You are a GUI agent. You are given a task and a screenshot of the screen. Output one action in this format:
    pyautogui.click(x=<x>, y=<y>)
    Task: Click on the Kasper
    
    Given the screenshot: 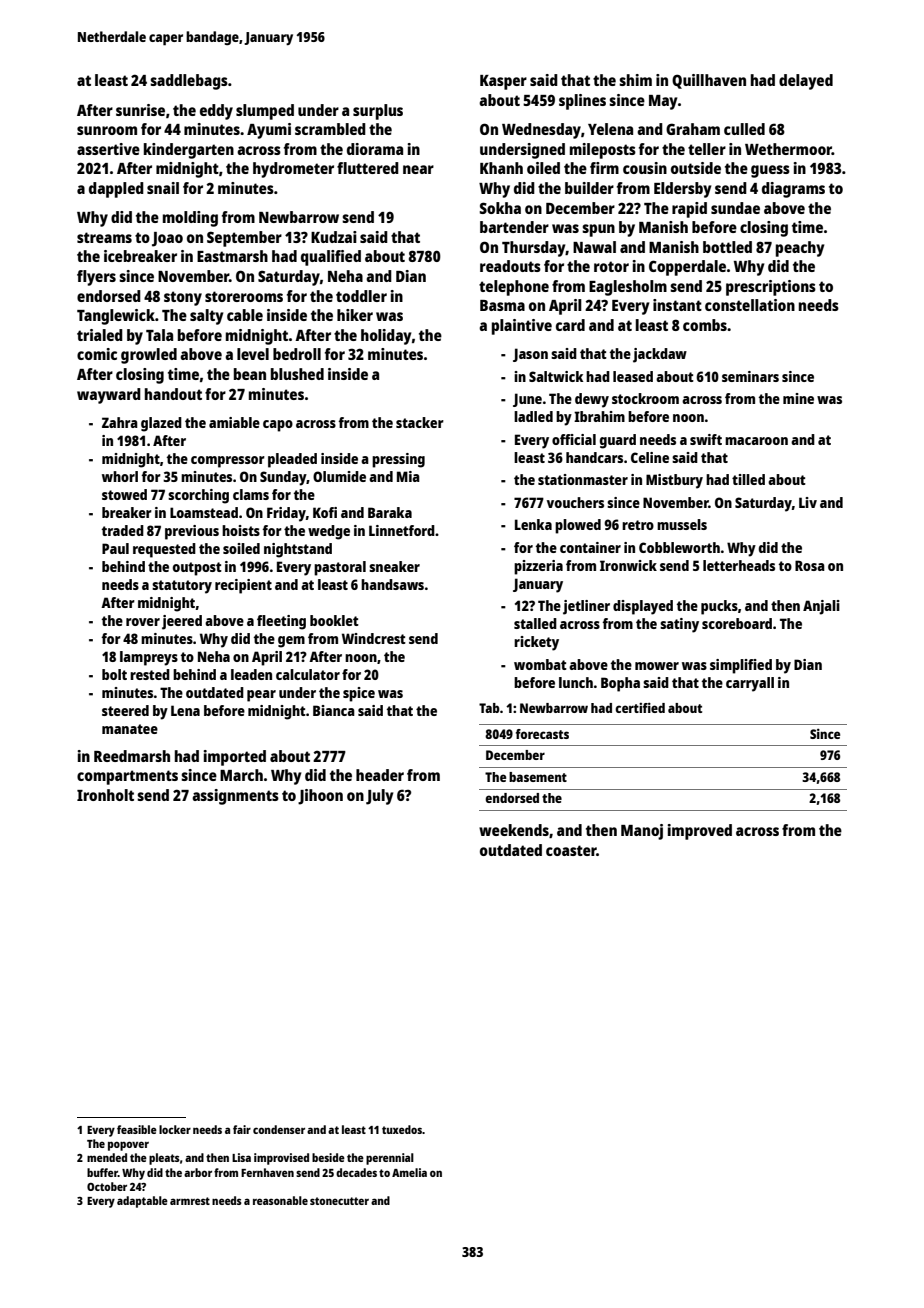 What is the action you would take?
    pyautogui.click(x=503, y=82)
